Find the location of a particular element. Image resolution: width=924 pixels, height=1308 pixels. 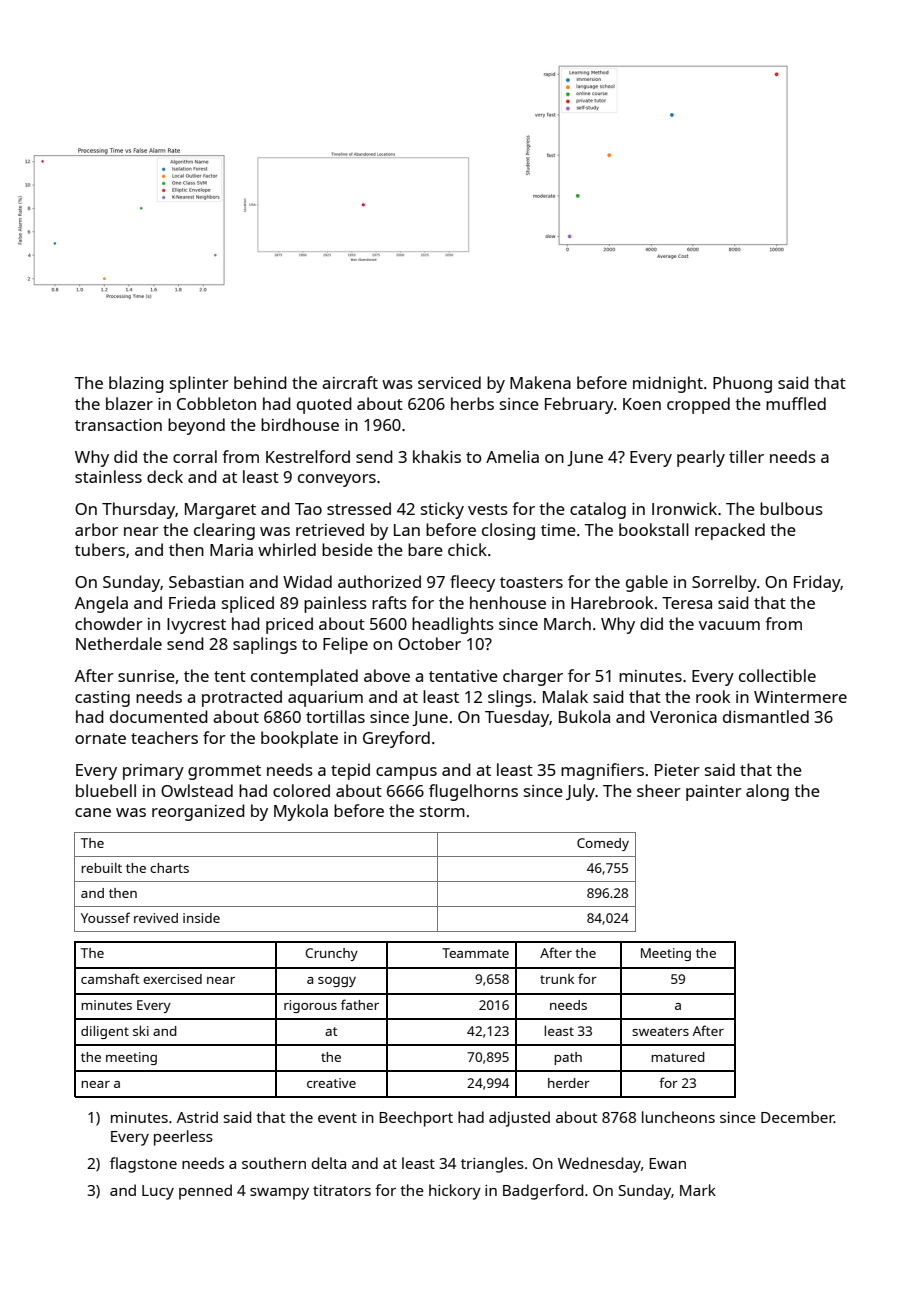

sweaters is located at coordinates (660, 1031).
